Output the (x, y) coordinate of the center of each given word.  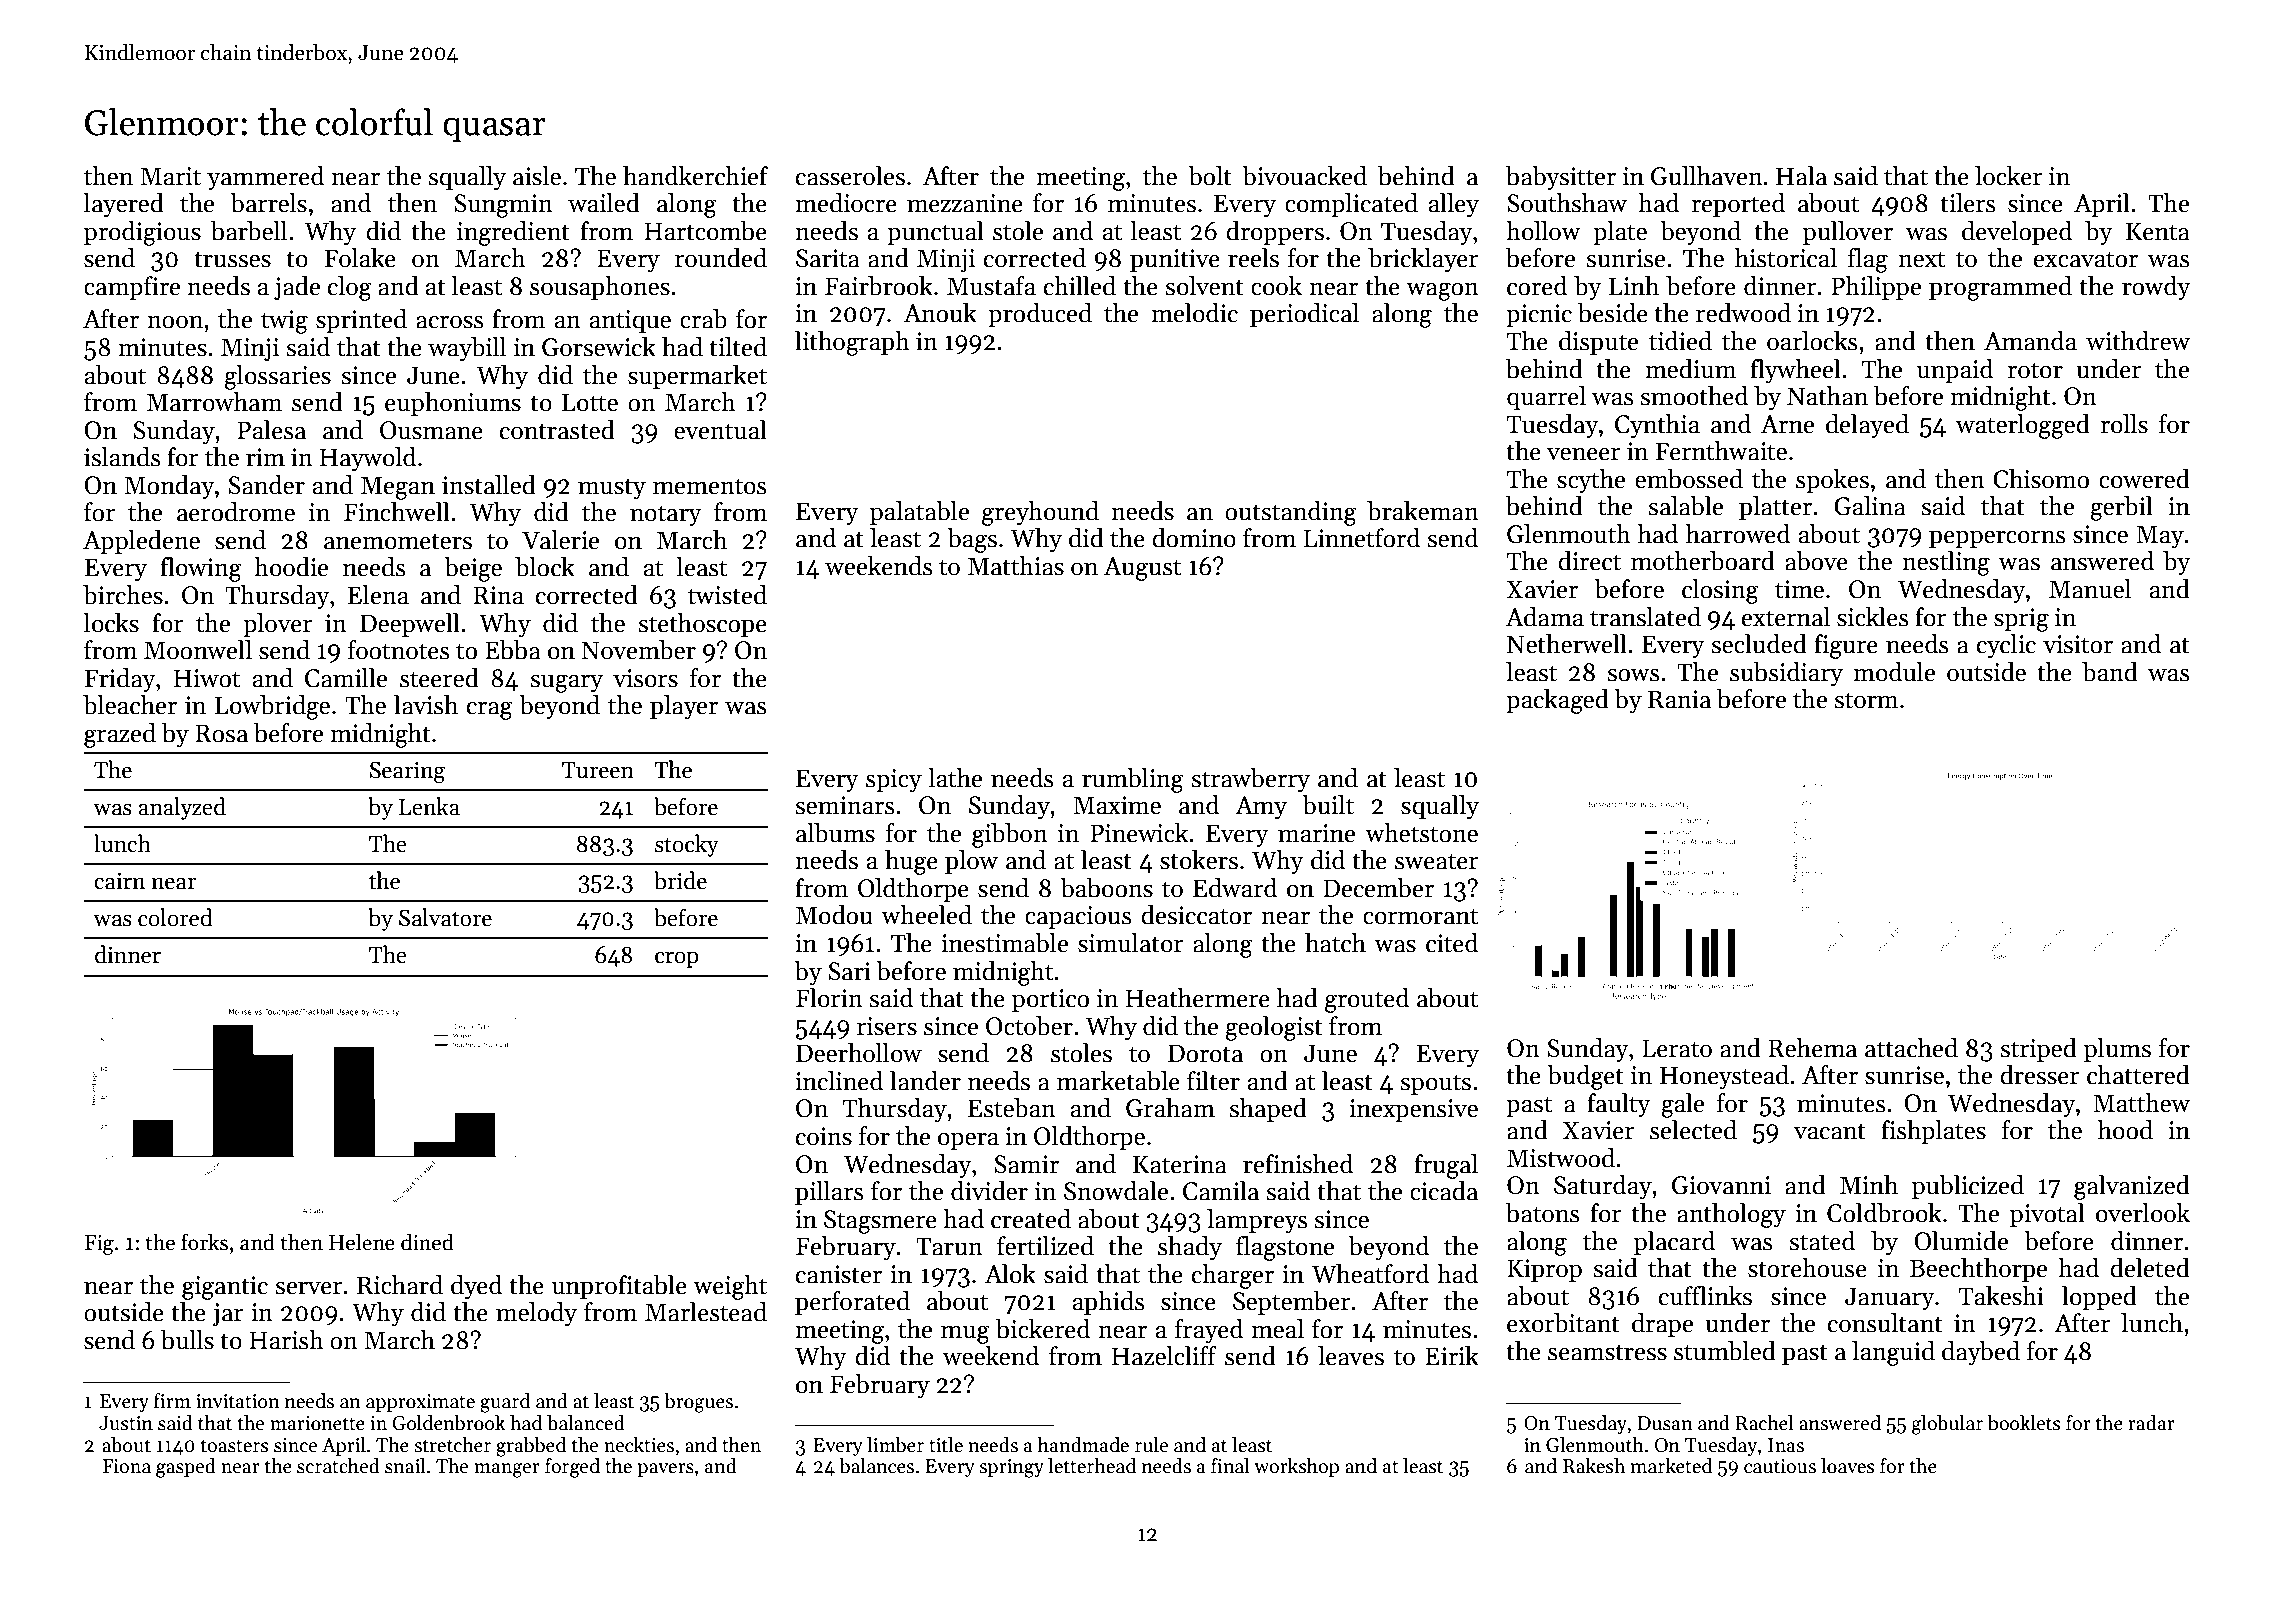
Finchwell (397, 512)
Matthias (1016, 566)
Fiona (126, 1466)
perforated (852, 1303)
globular (1947, 1425)
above (1816, 561)
